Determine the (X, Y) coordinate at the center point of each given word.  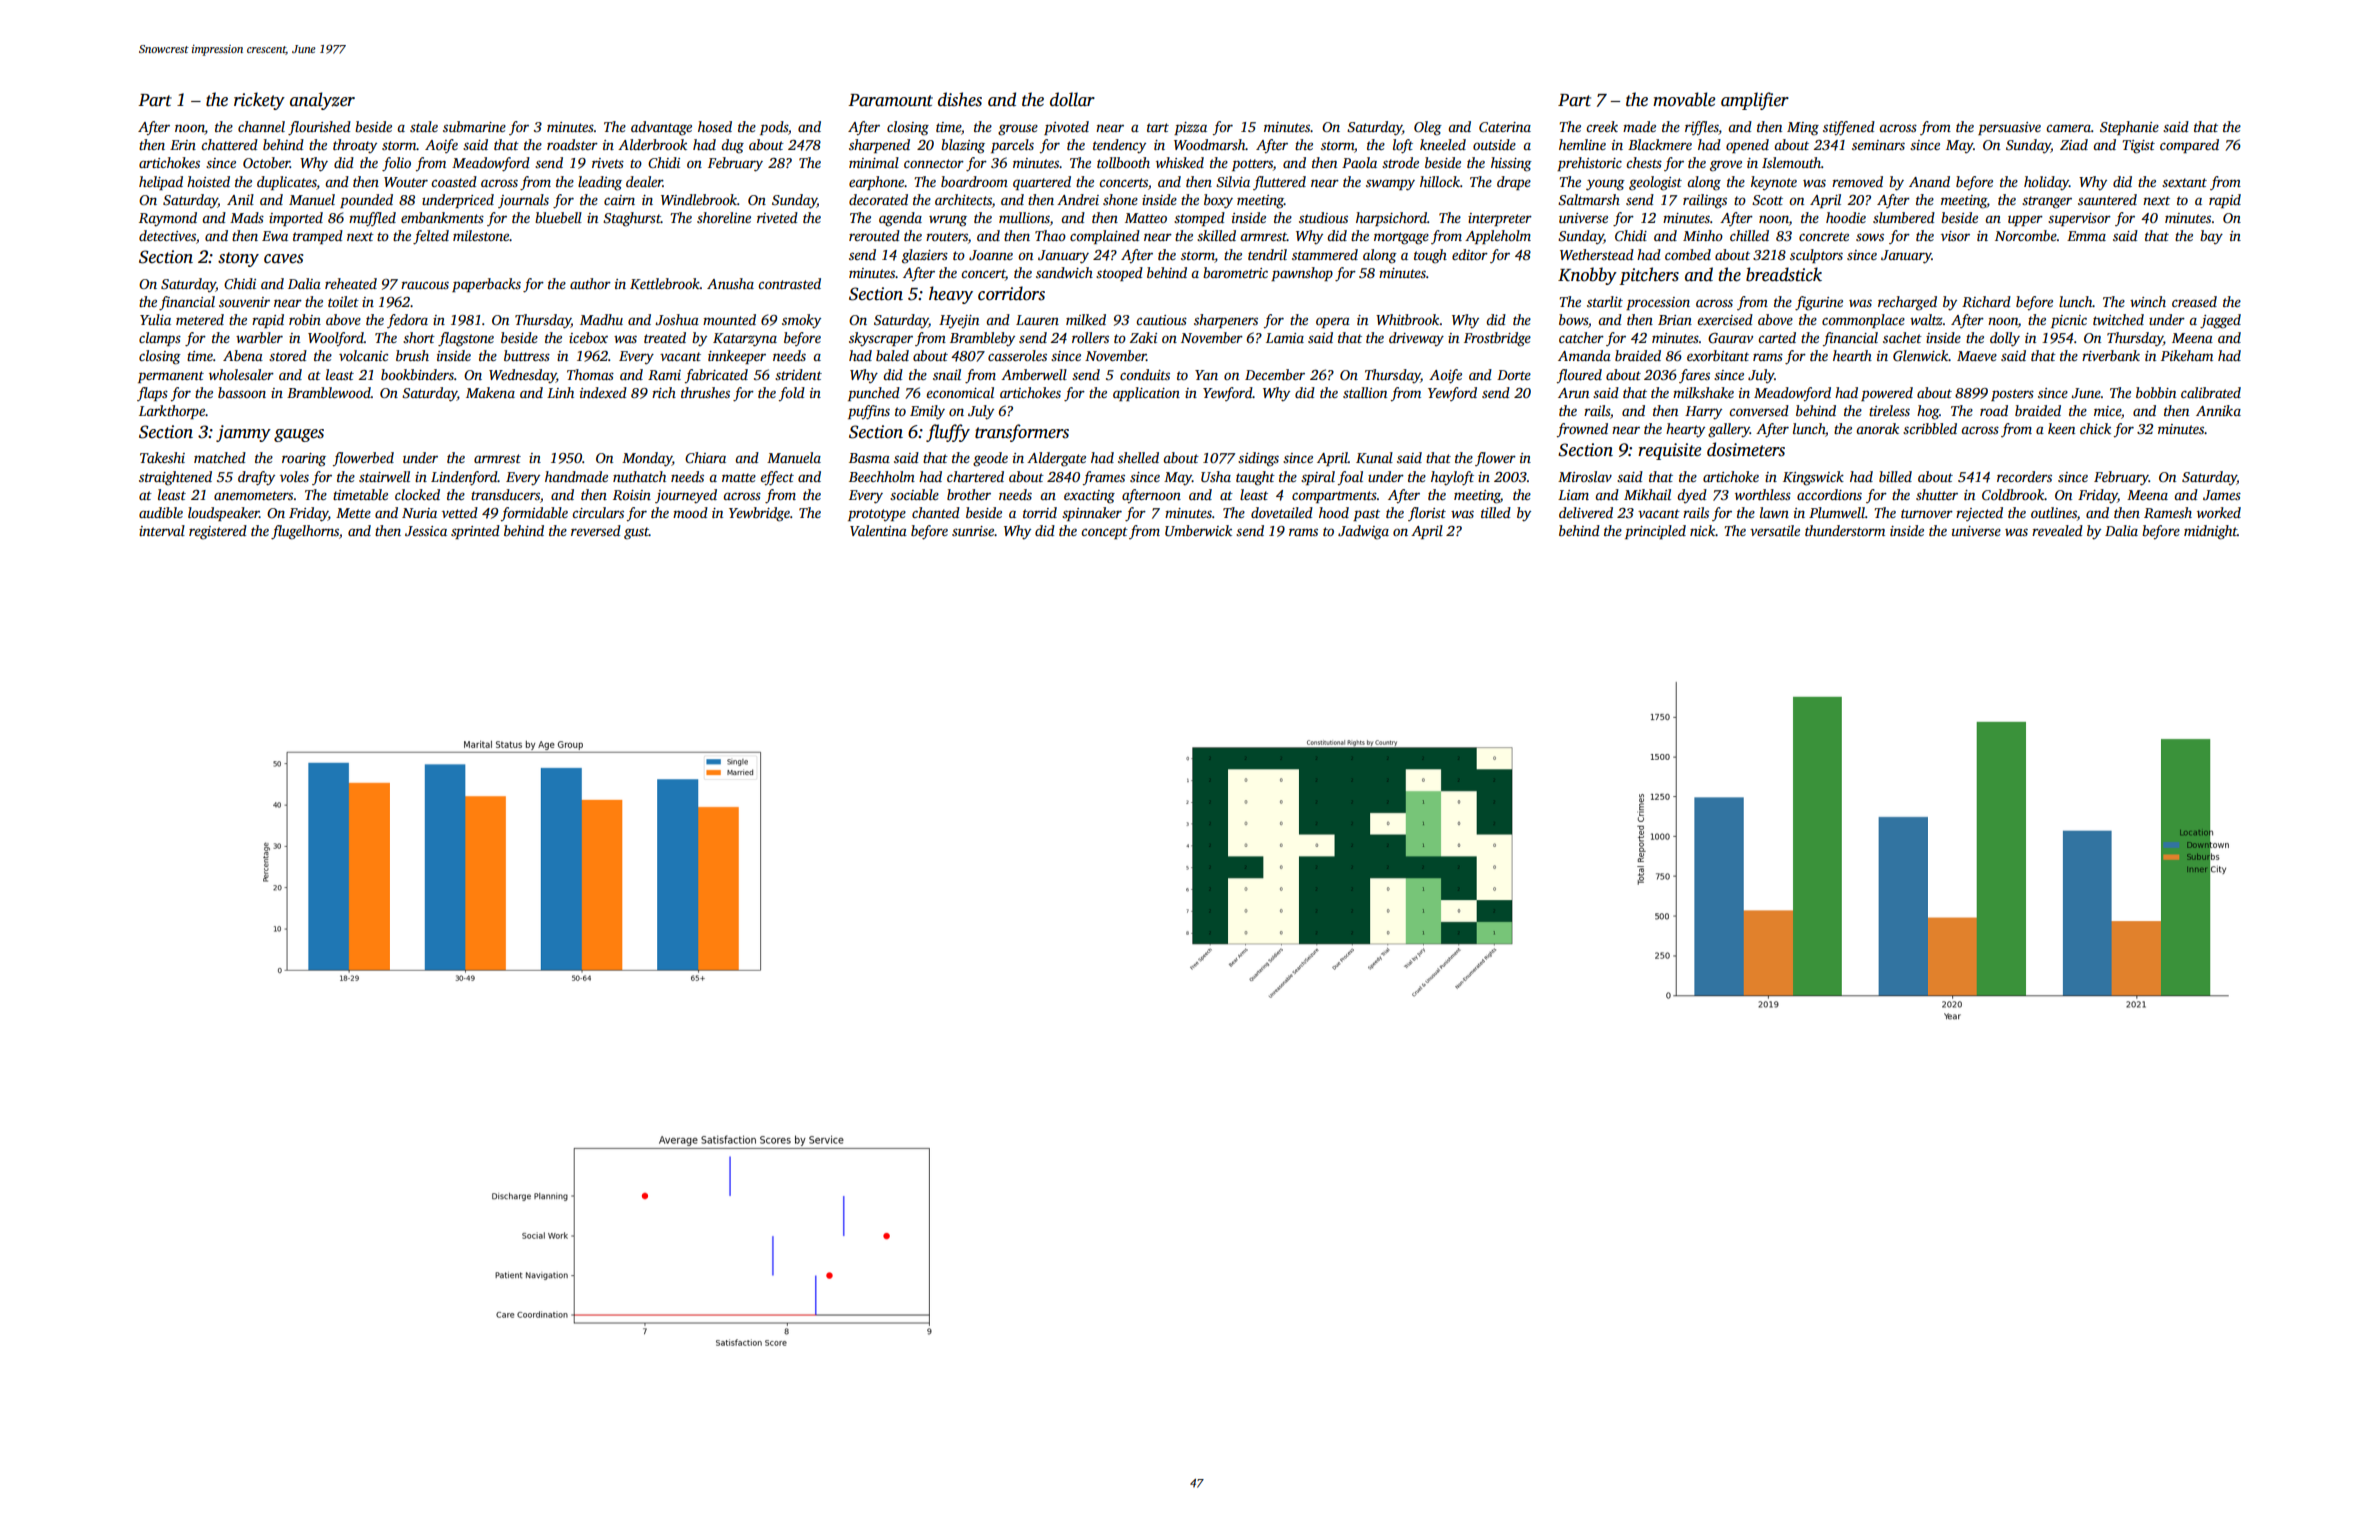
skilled (1216, 235)
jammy (243, 433)
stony (238, 259)
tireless (1889, 410)
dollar (1072, 99)
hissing (1511, 164)
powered (1887, 394)
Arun (1573, 393)
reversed (596, 530)
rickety (259, 101)
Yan (1206, 375)
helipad (161, 183)
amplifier (1755, 101)
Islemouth (1791, 162)
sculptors (1816, 256)
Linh (560, 392)
